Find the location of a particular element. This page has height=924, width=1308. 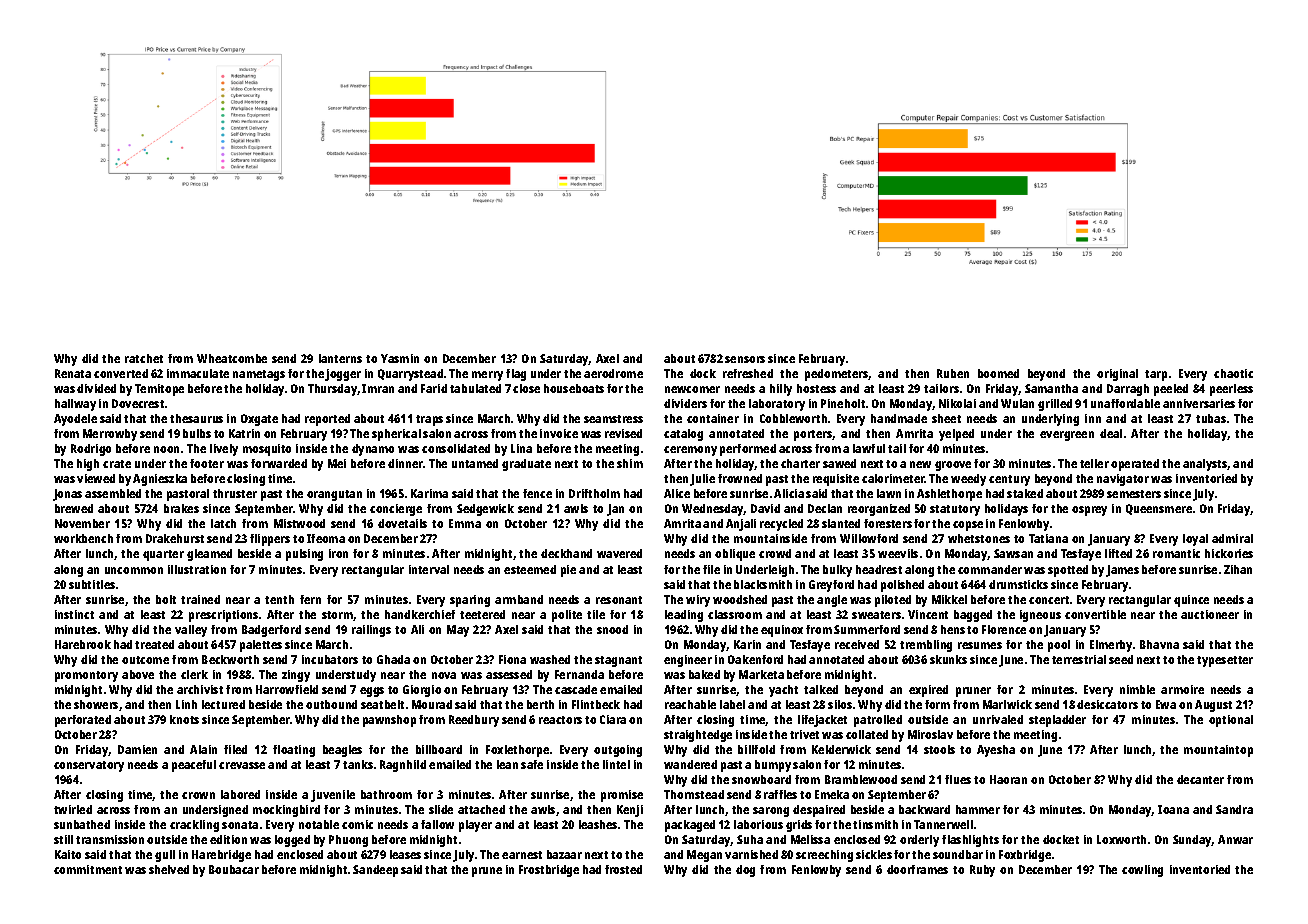

leading is located at coordinates (684, 616).
